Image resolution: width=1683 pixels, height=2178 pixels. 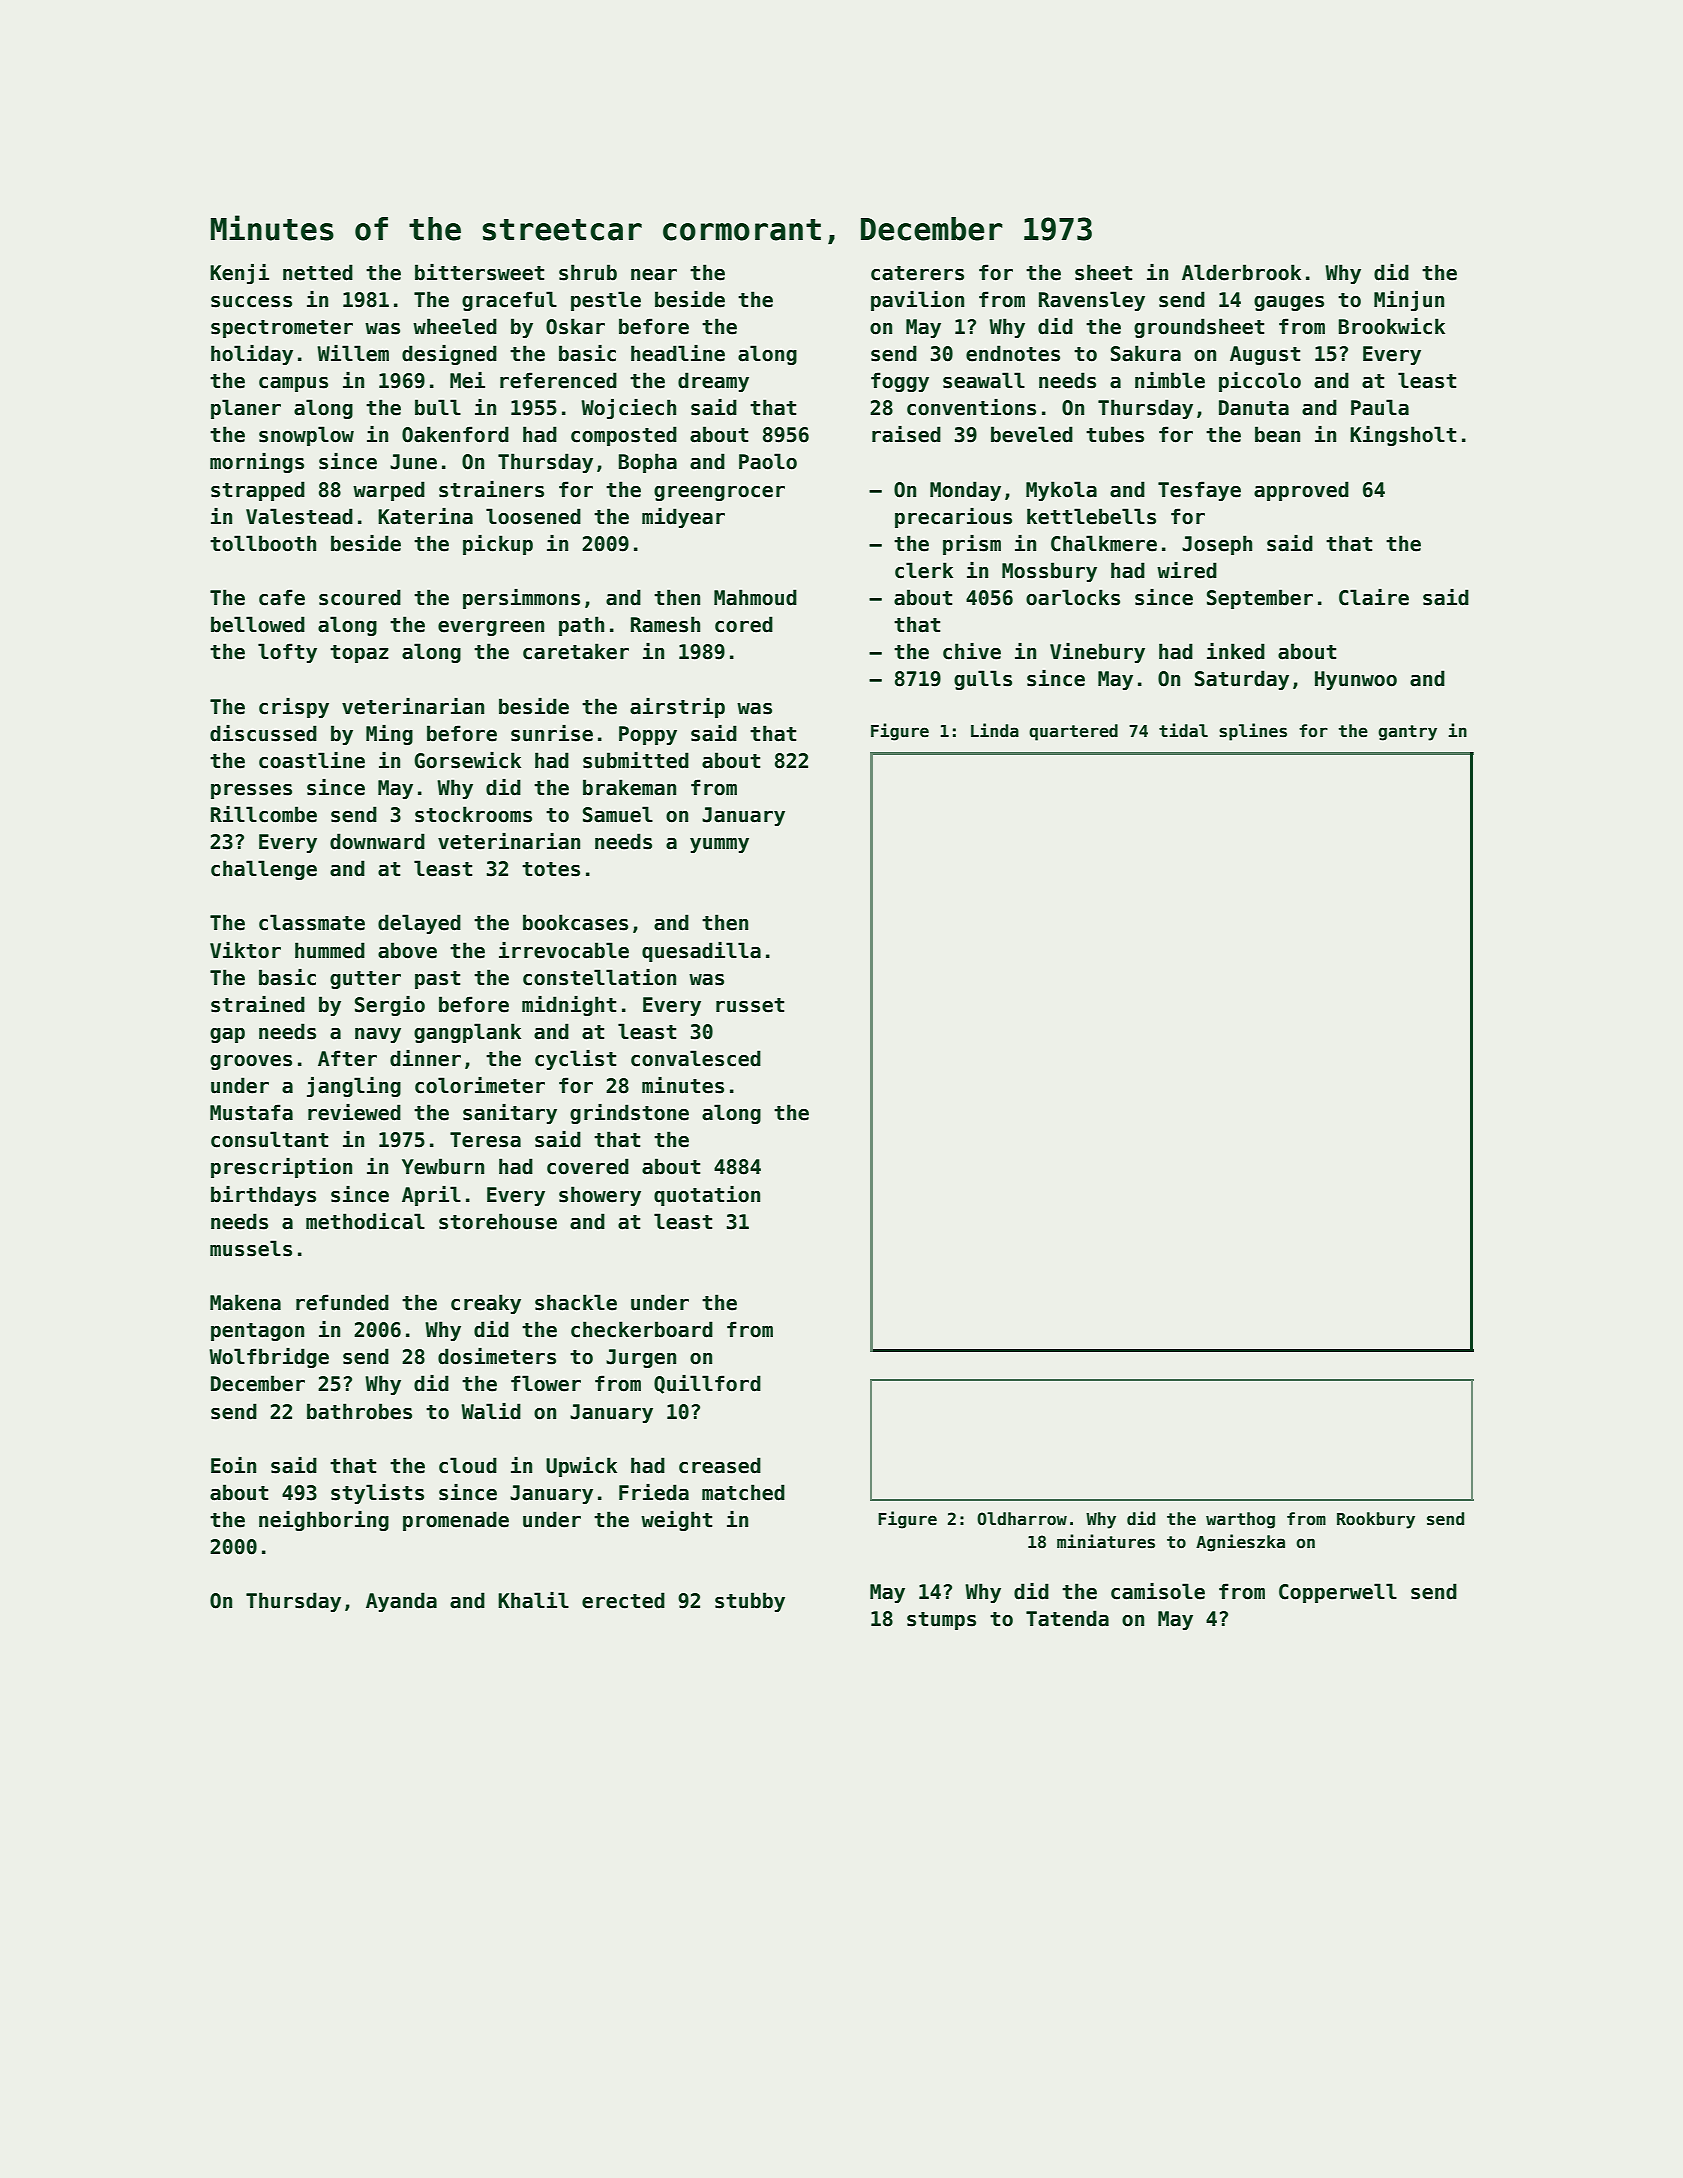 What do you see at coordinates (750, 1005) in the document?
I see `russet` at bounding box center [750, 1005].
